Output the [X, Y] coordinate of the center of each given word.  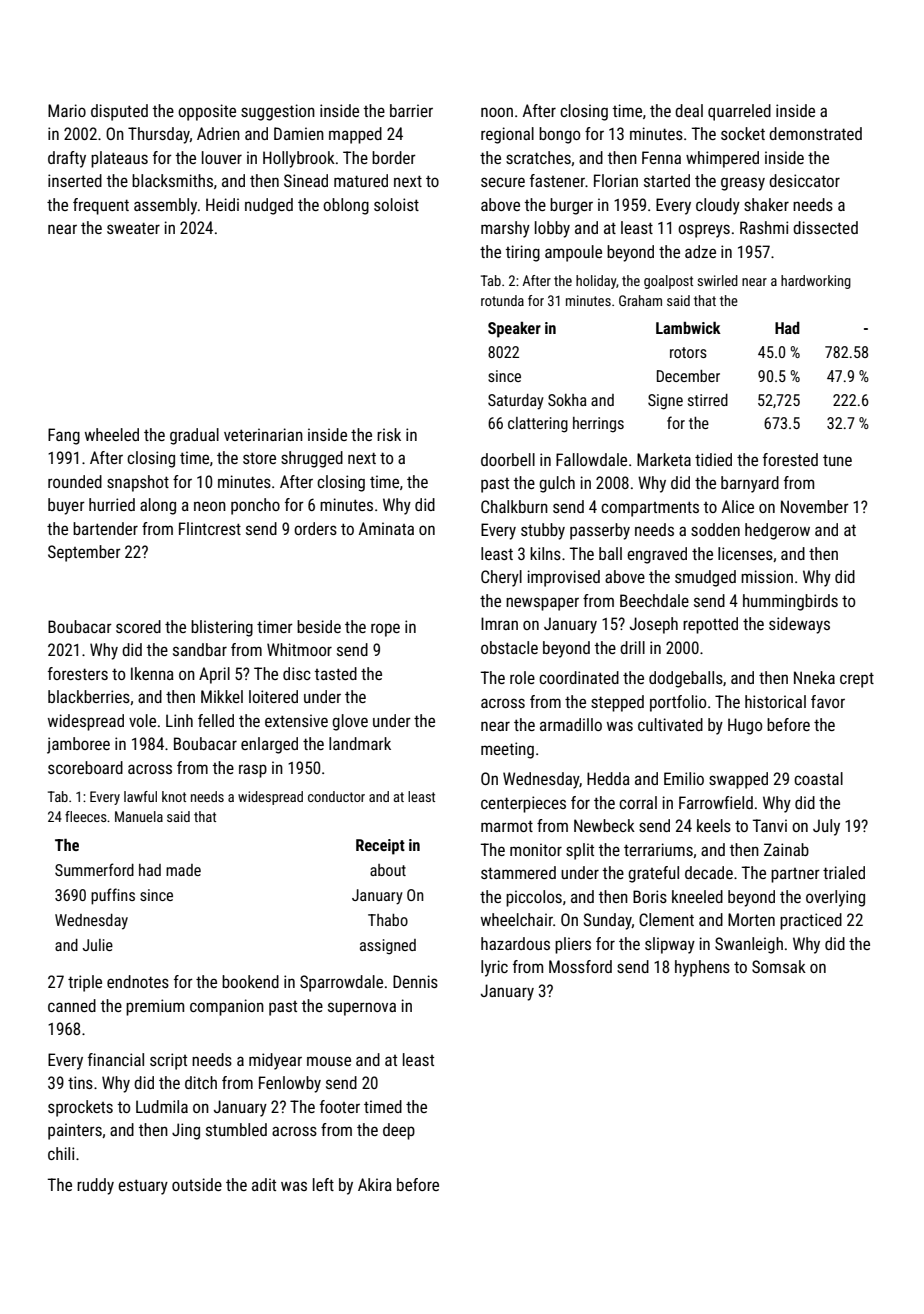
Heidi [222, 204]
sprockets [80, 1108]
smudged [705, 578]
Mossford [580, 966]
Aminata [386, 528]
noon [497, 112]
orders [315, 528]
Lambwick [688, 328]
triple [85, 983]
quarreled [739, 112]
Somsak [779, 966]
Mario [67, 110]
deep [399, 1131]
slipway [670, 945]
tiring [523, 253]
